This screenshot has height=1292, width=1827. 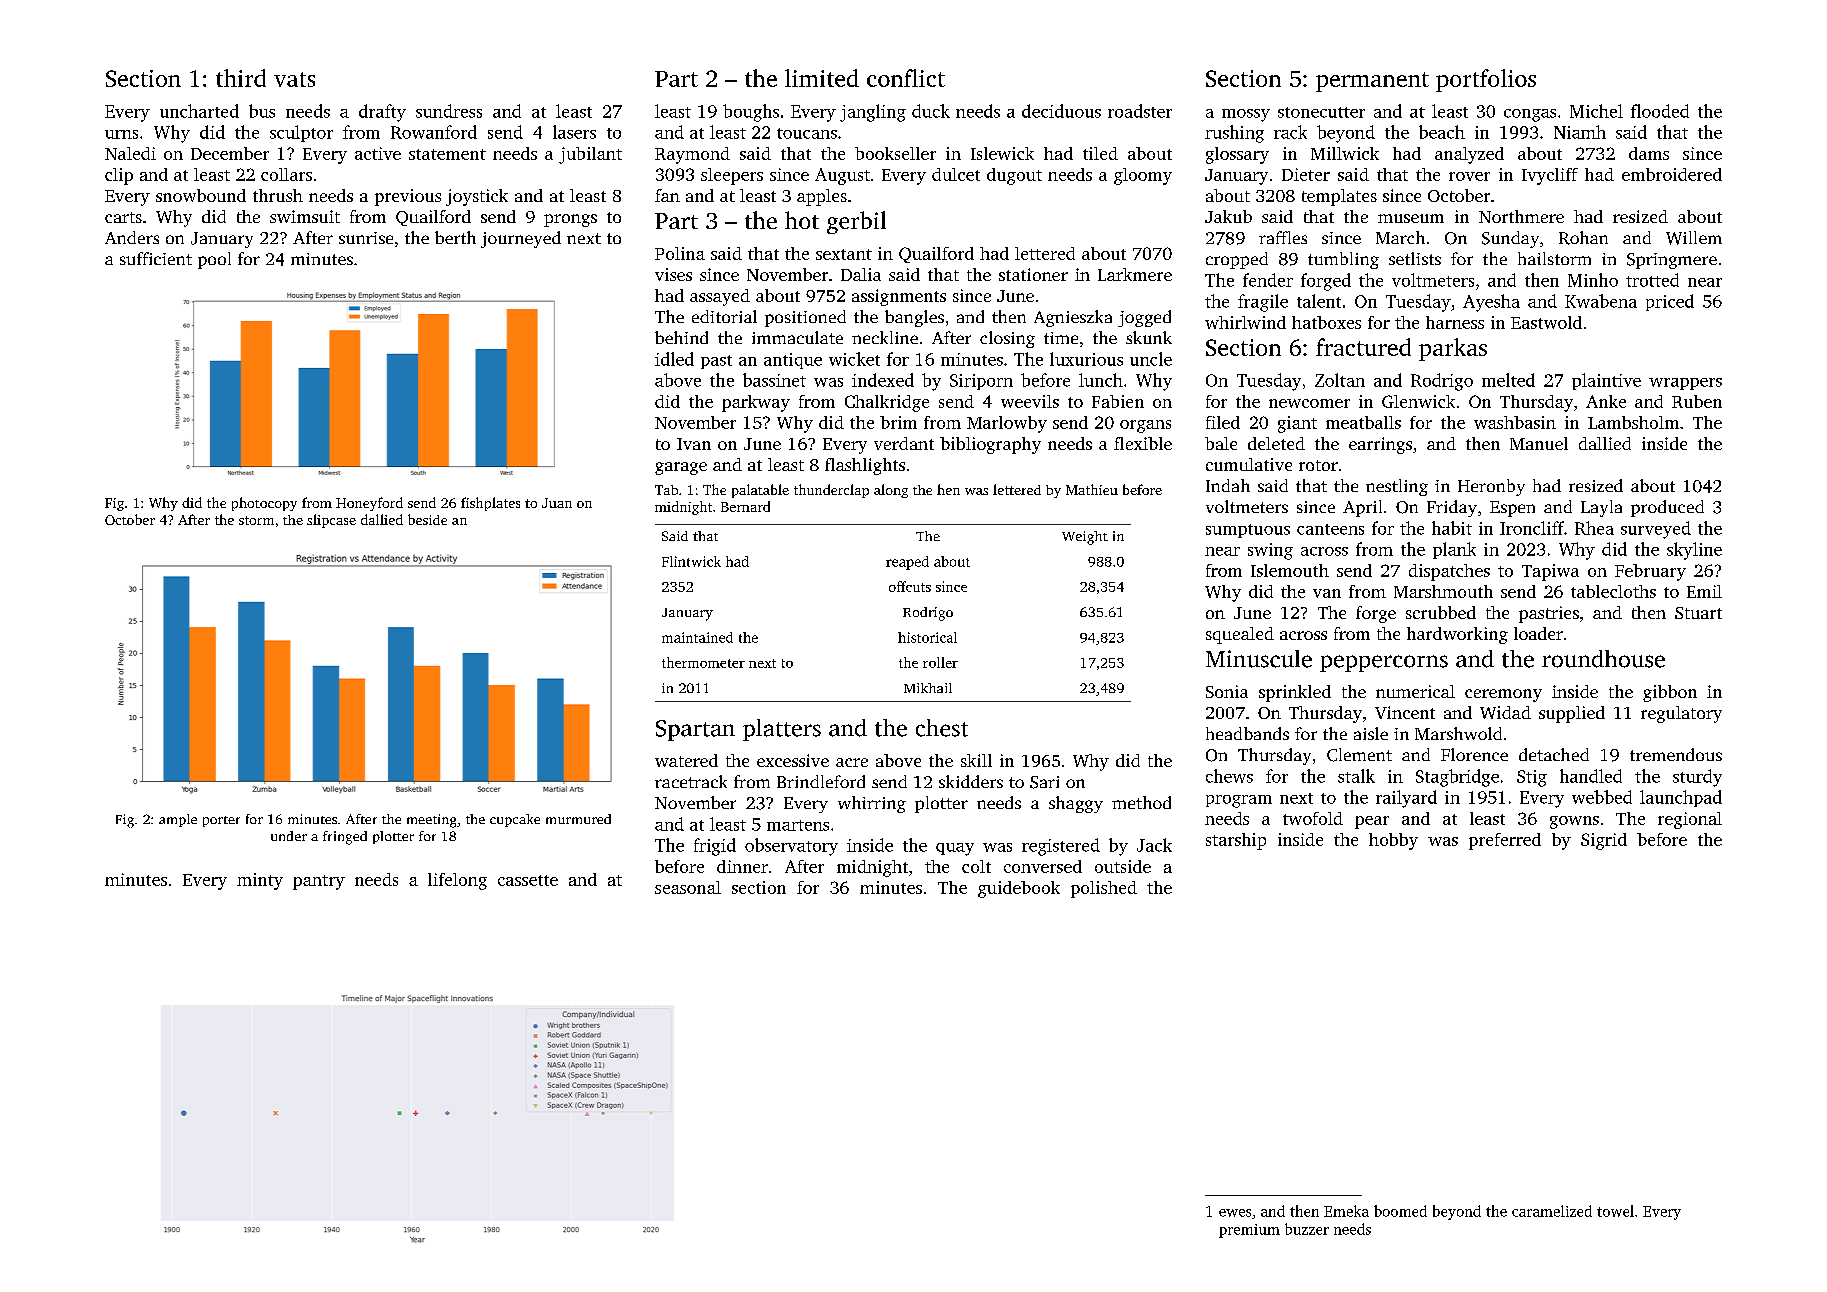 What do you see at coordinates (891, 491) in the screenshot?
I see `along` at bounding box center [891, 491].
